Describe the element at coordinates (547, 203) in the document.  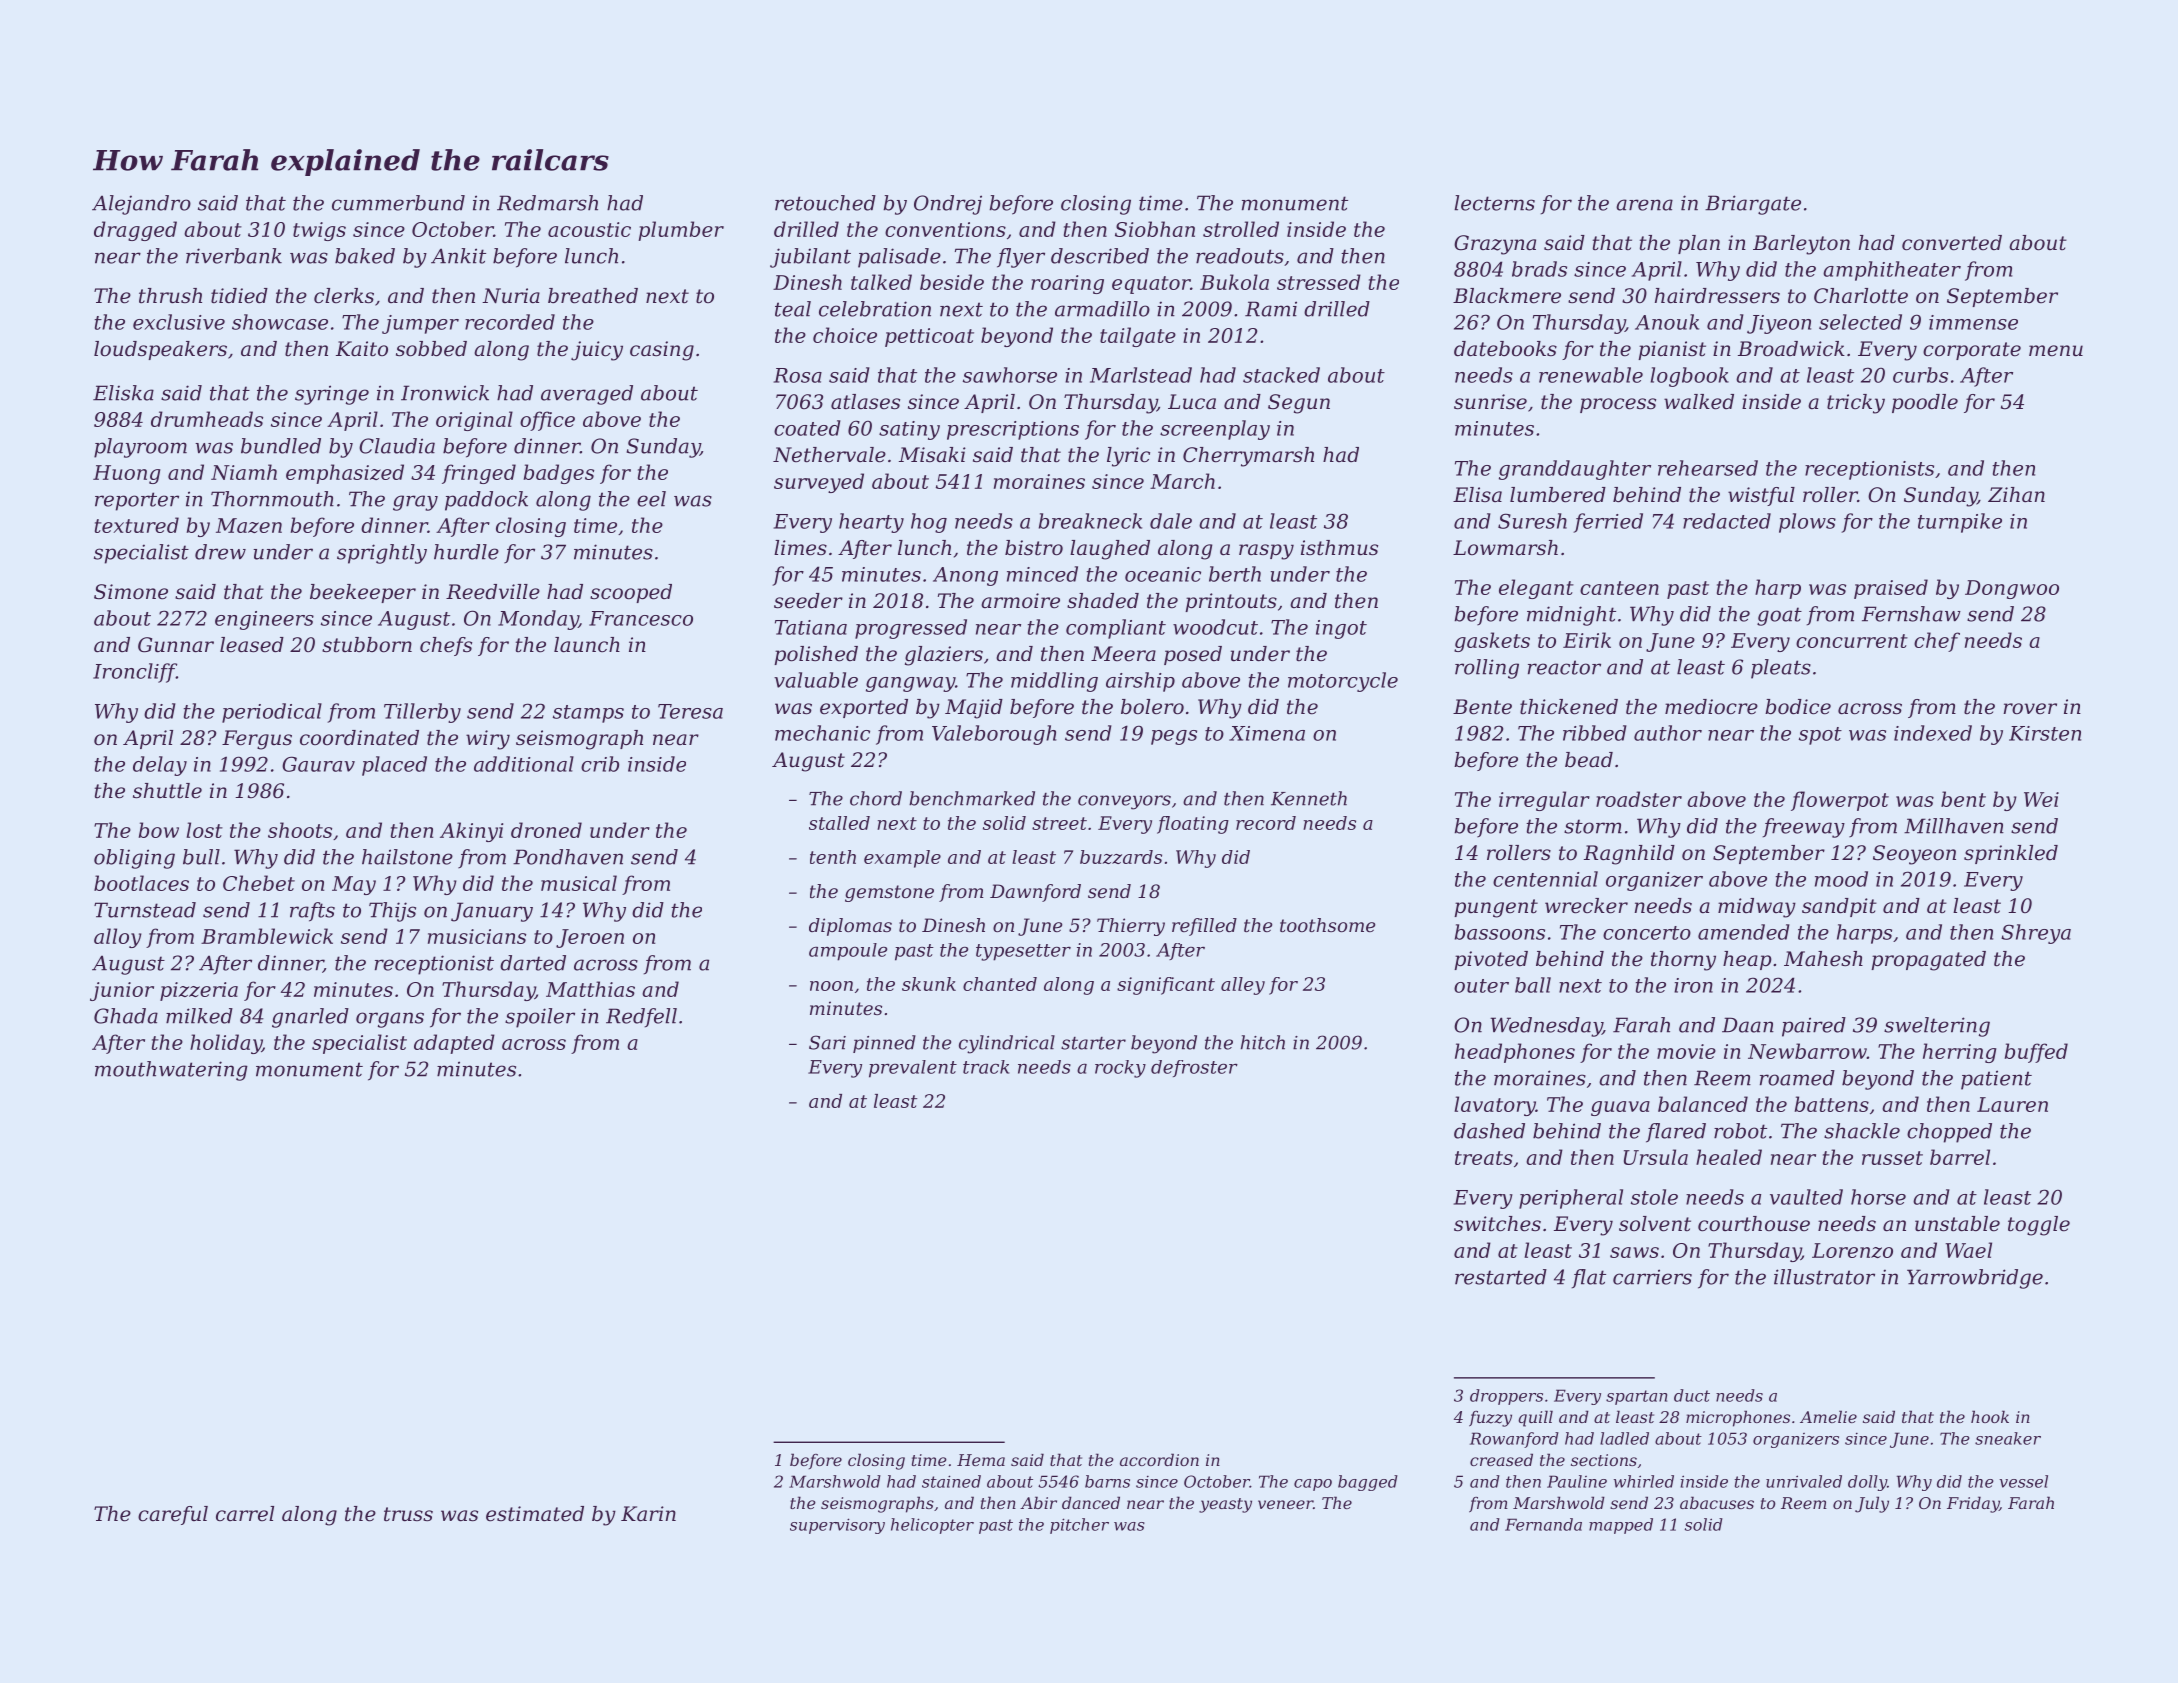
I see `Redmarsh` at that location.
